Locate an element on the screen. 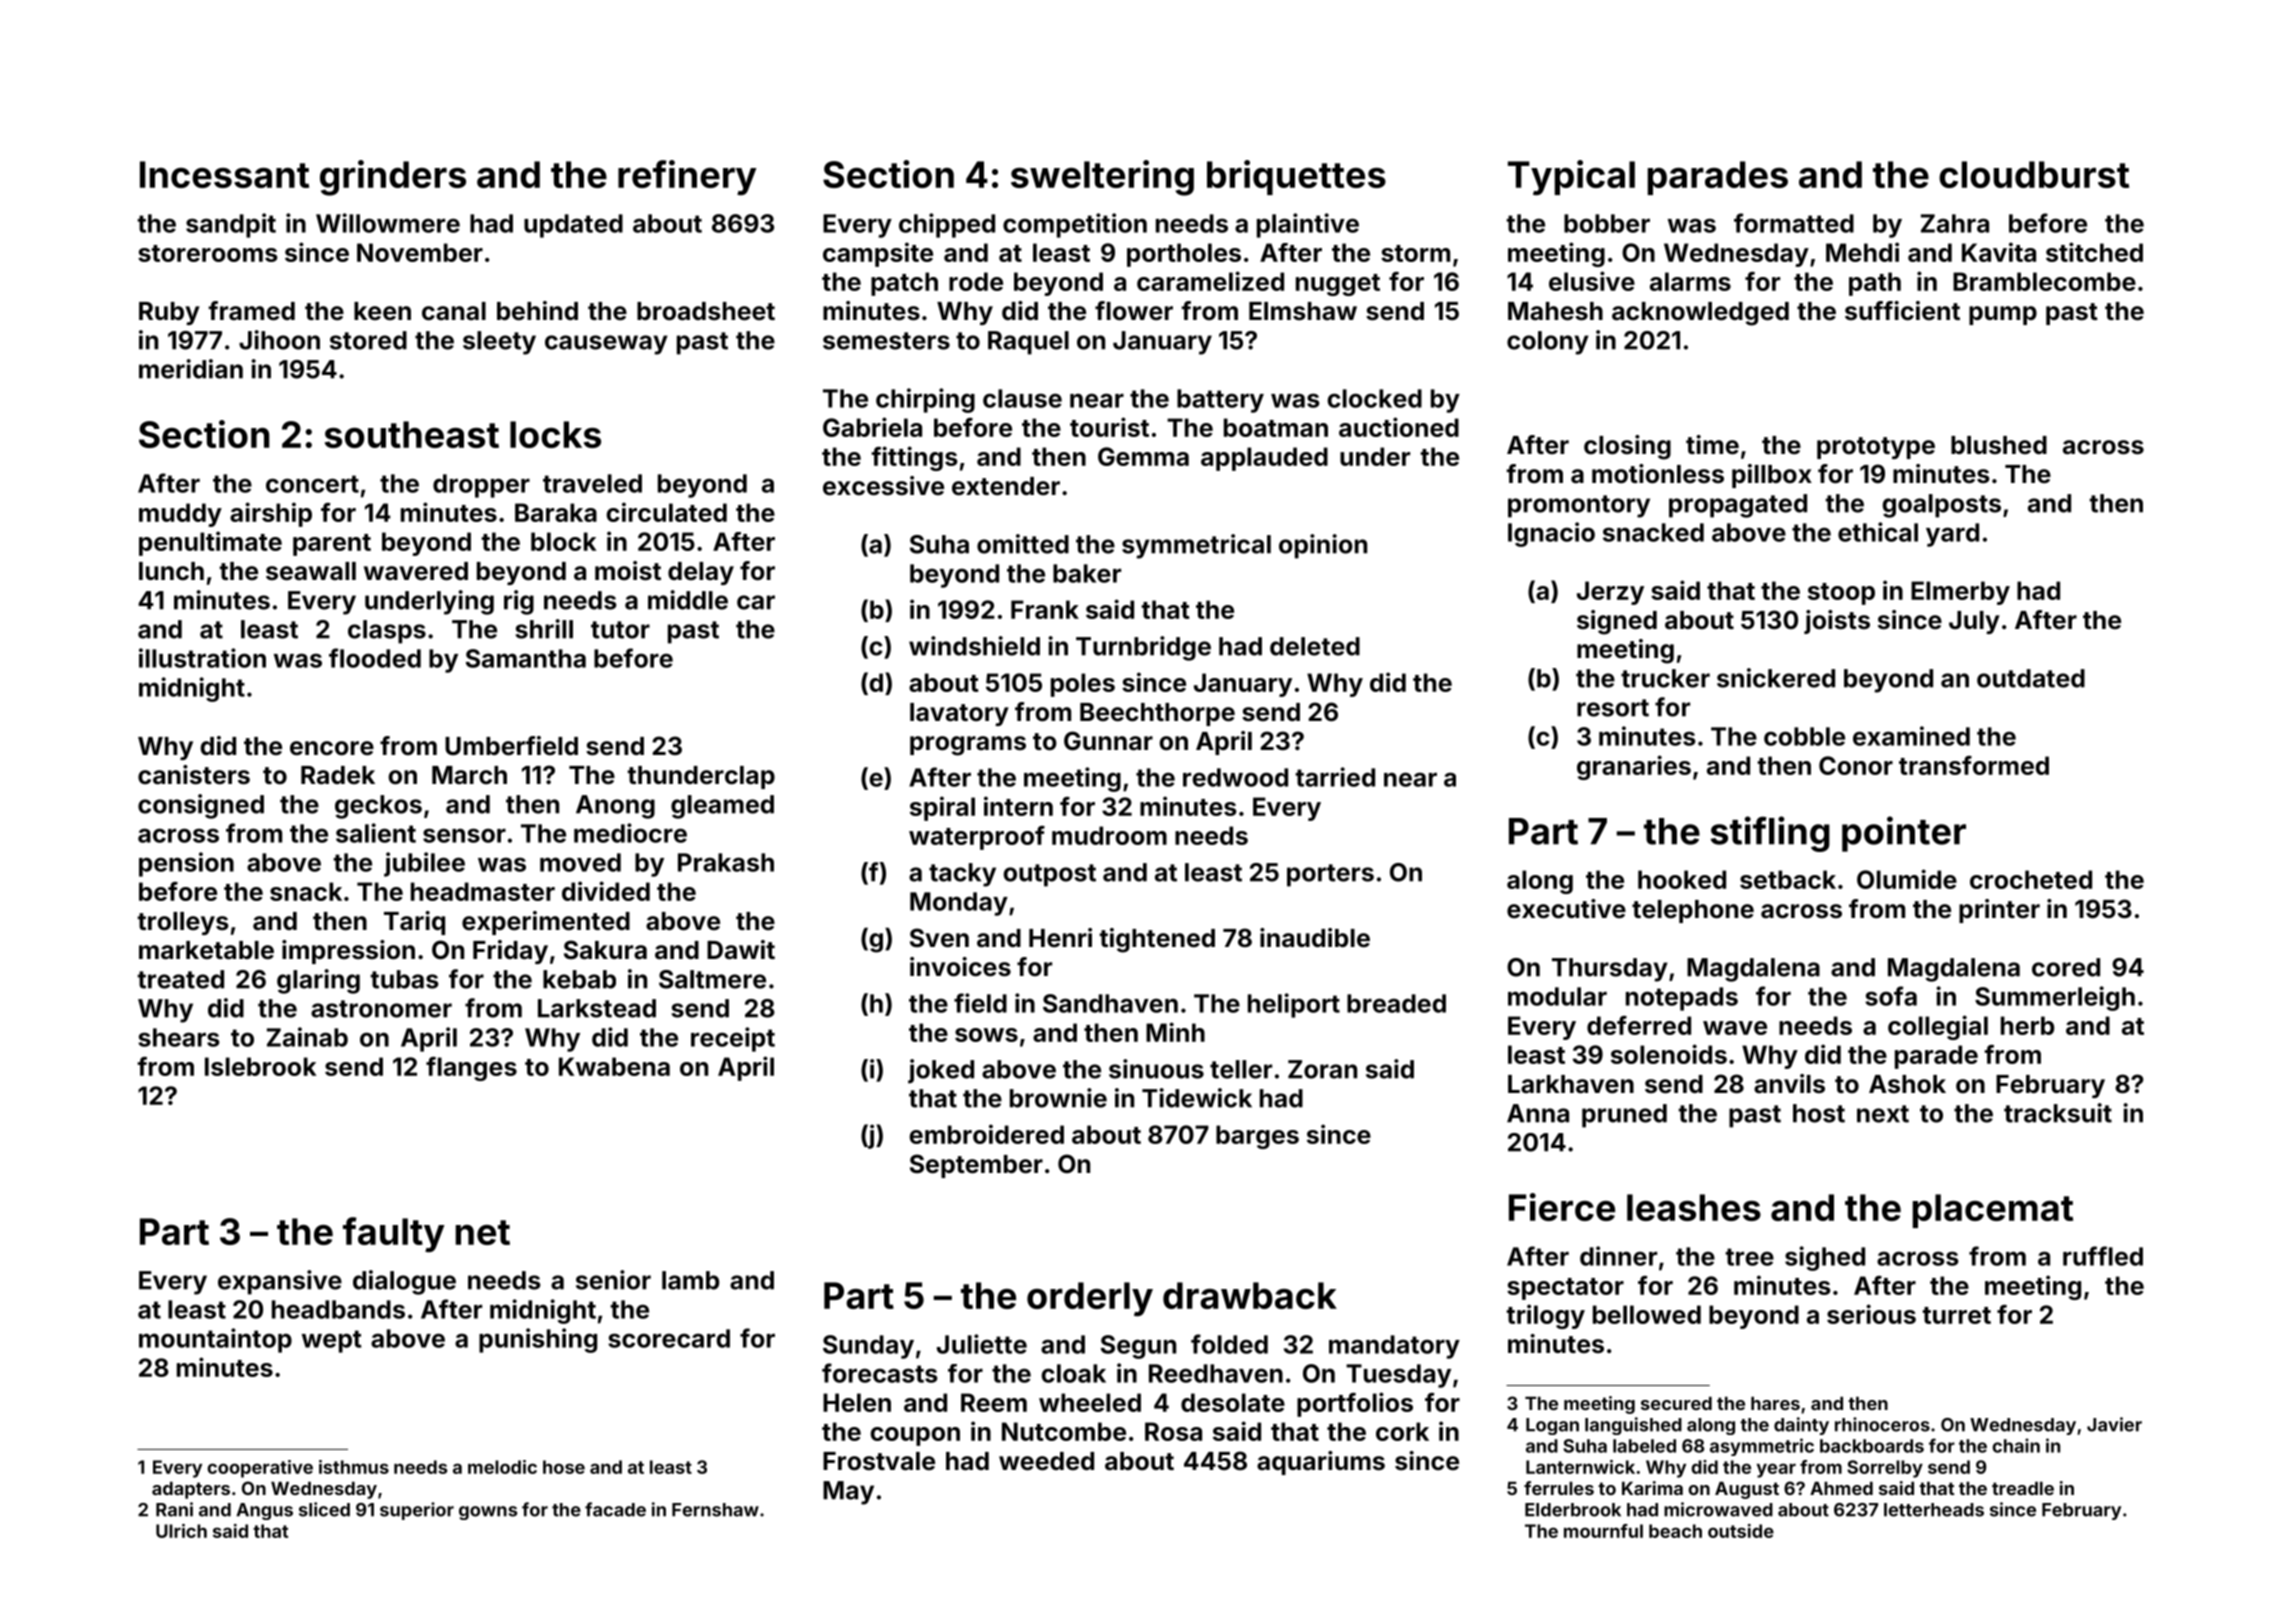 The width and height of the screenshot is (2282, 1614). expansive is located at coordinates (280, 1282).
